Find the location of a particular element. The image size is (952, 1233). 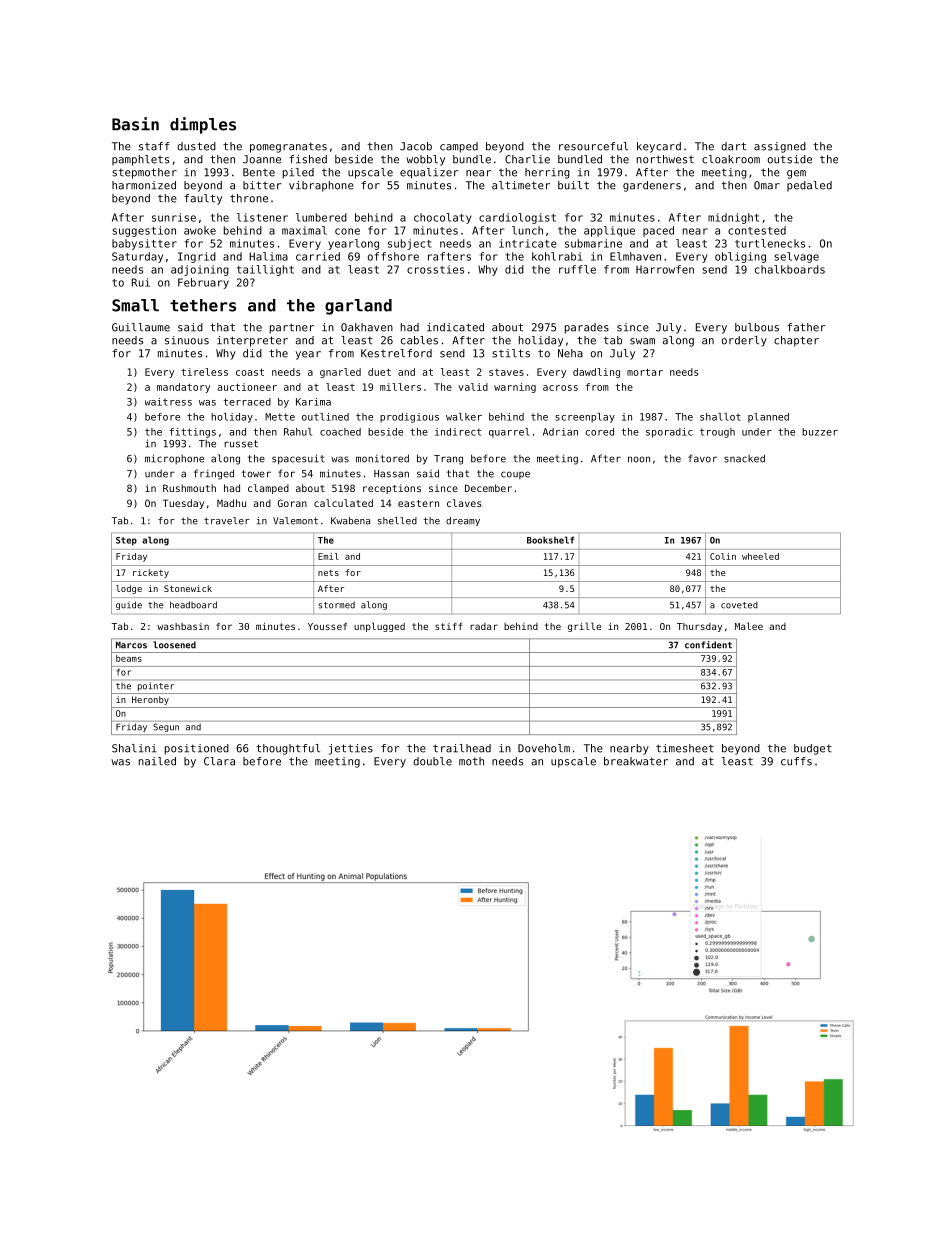

swam is located at coordinates (642, 341).
